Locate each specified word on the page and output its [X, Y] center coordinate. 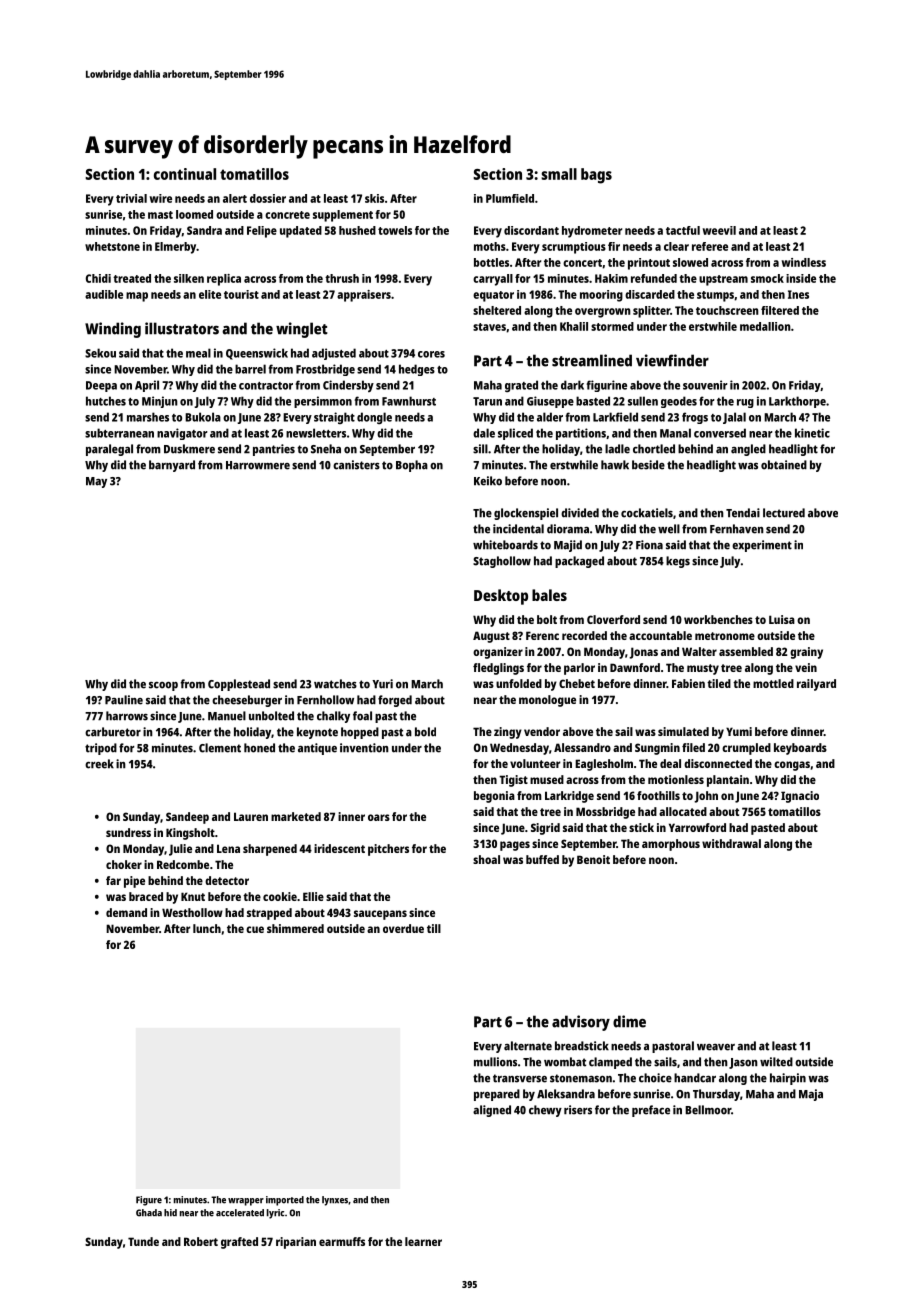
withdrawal [731, 843]
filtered [780, 310]
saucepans [380, 915]
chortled [654, 449]
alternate [528, 1046]
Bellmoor [708, 1110]
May [96, 482]
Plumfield [510, 198]
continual [185, 174]
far [113, 880]
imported [285, 1201]
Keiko [488, 481]
